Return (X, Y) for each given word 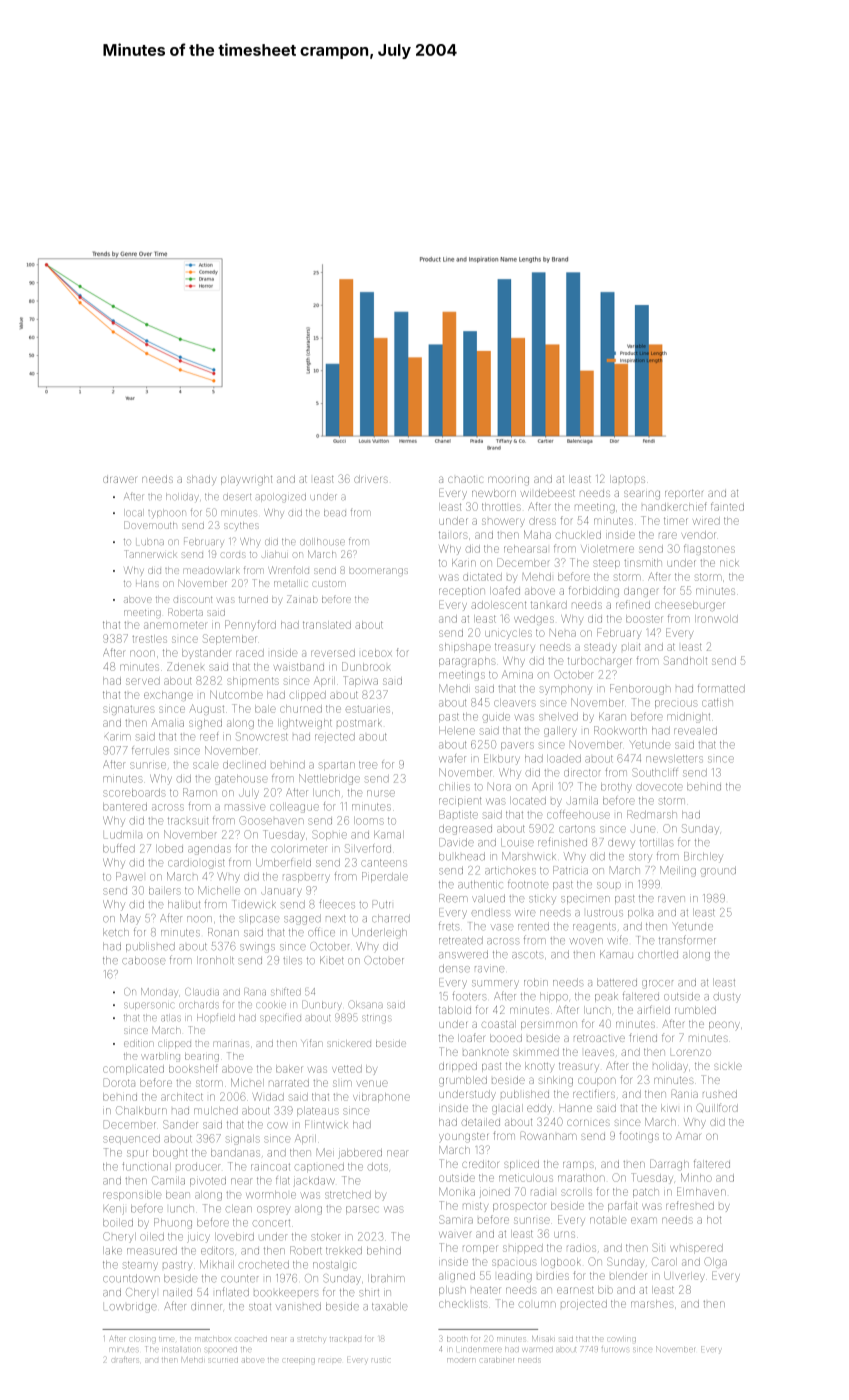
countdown (131, 1278)
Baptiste (458, 814)
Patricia (570, 870)
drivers (371, 479)
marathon (581, 1178)
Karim (117, 736)
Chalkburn (141, 1110)
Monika (457, 1192)
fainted (727, 506)
